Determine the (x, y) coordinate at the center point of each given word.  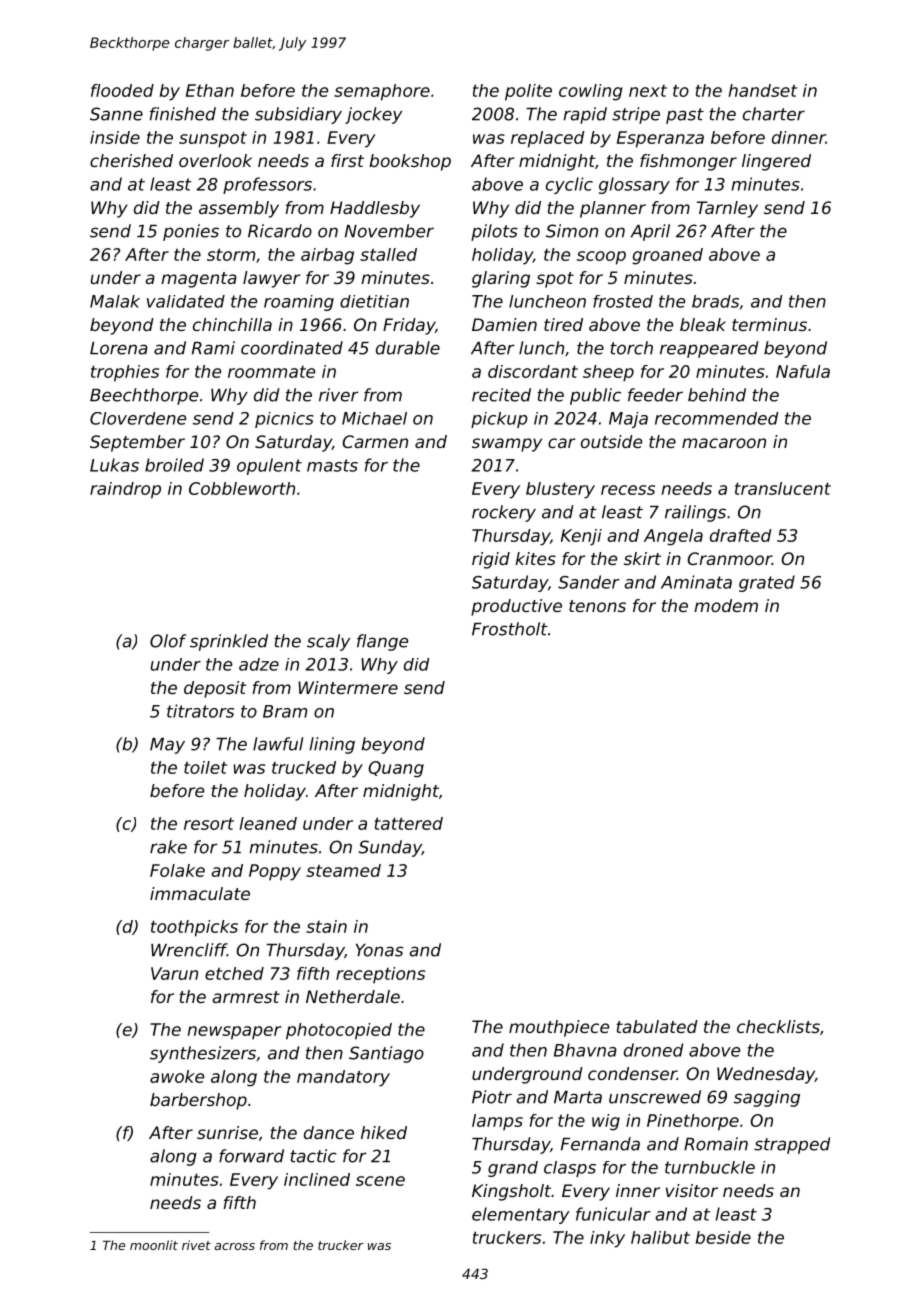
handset (762, 90)
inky (607, 1239)
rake (168, 847)
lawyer (271, 279)
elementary (520, 1215)
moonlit (154, 1245)
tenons (597, 606)
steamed (343, 870)
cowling (590, 92)
